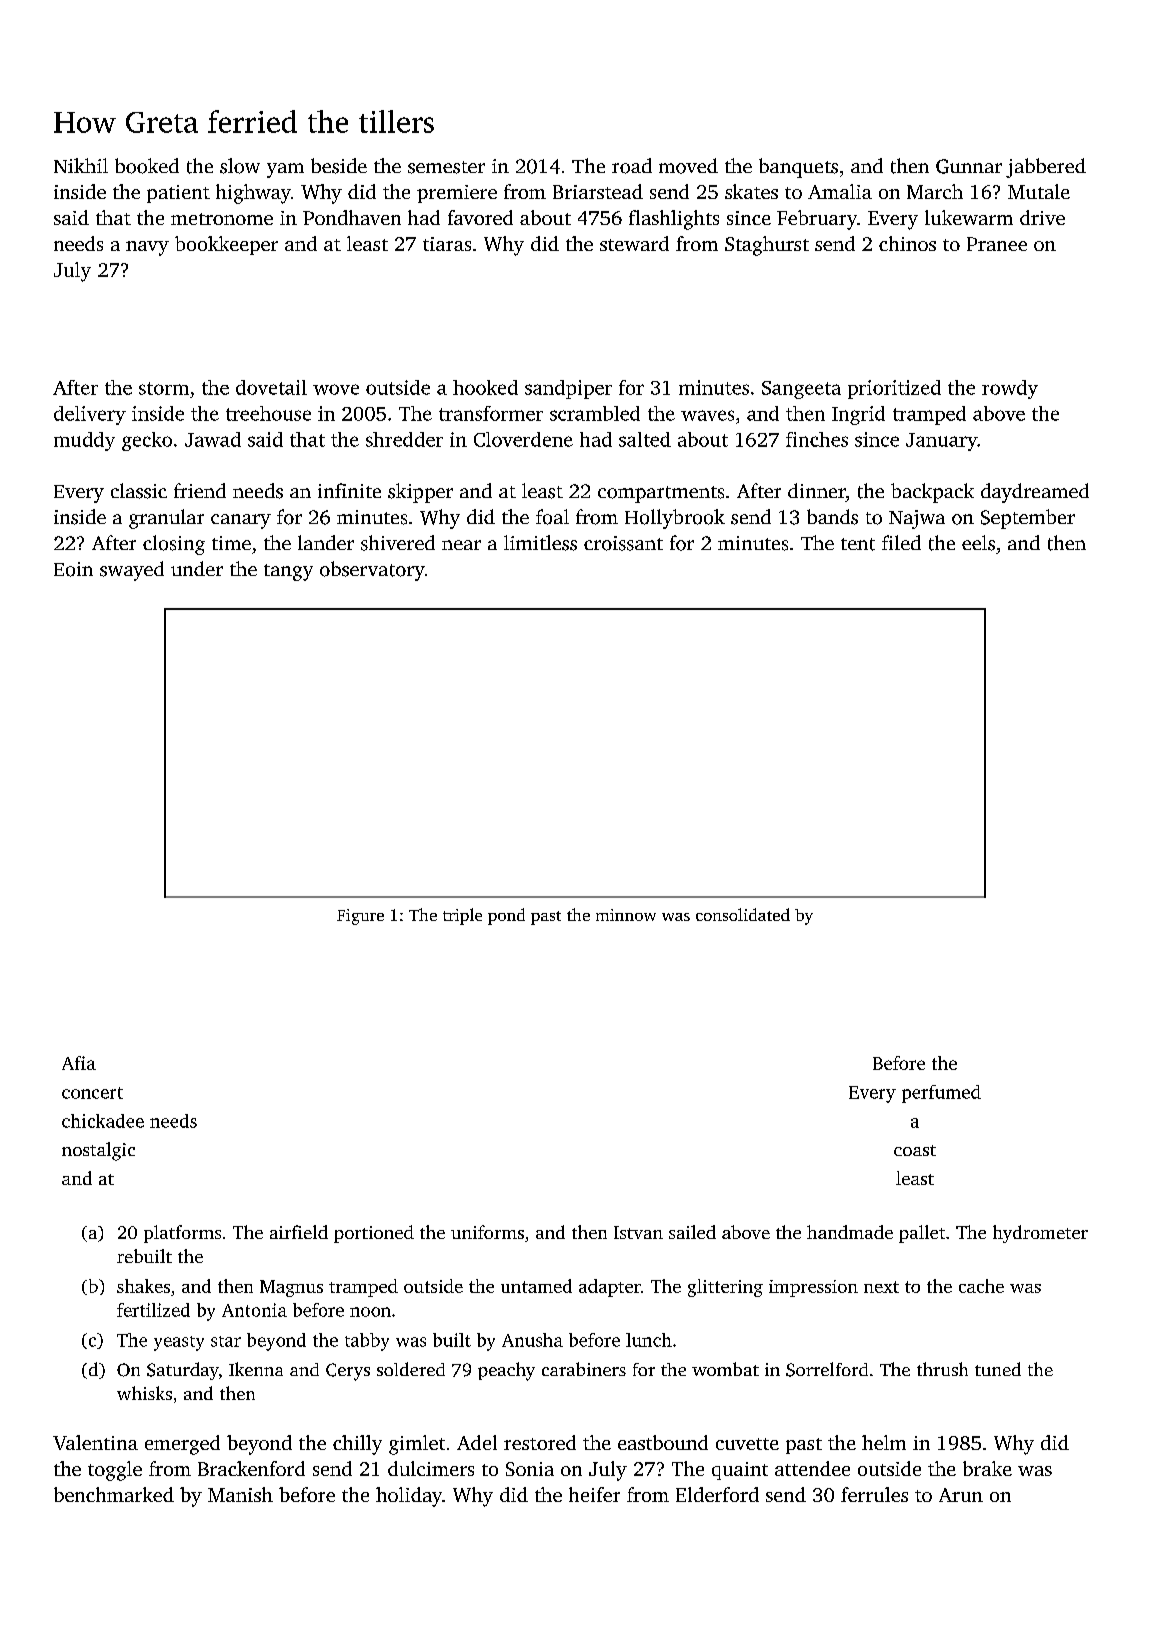 The width and height of the screenshot is (1150, 1626). I want to click on observatory, so click(372, 571).
